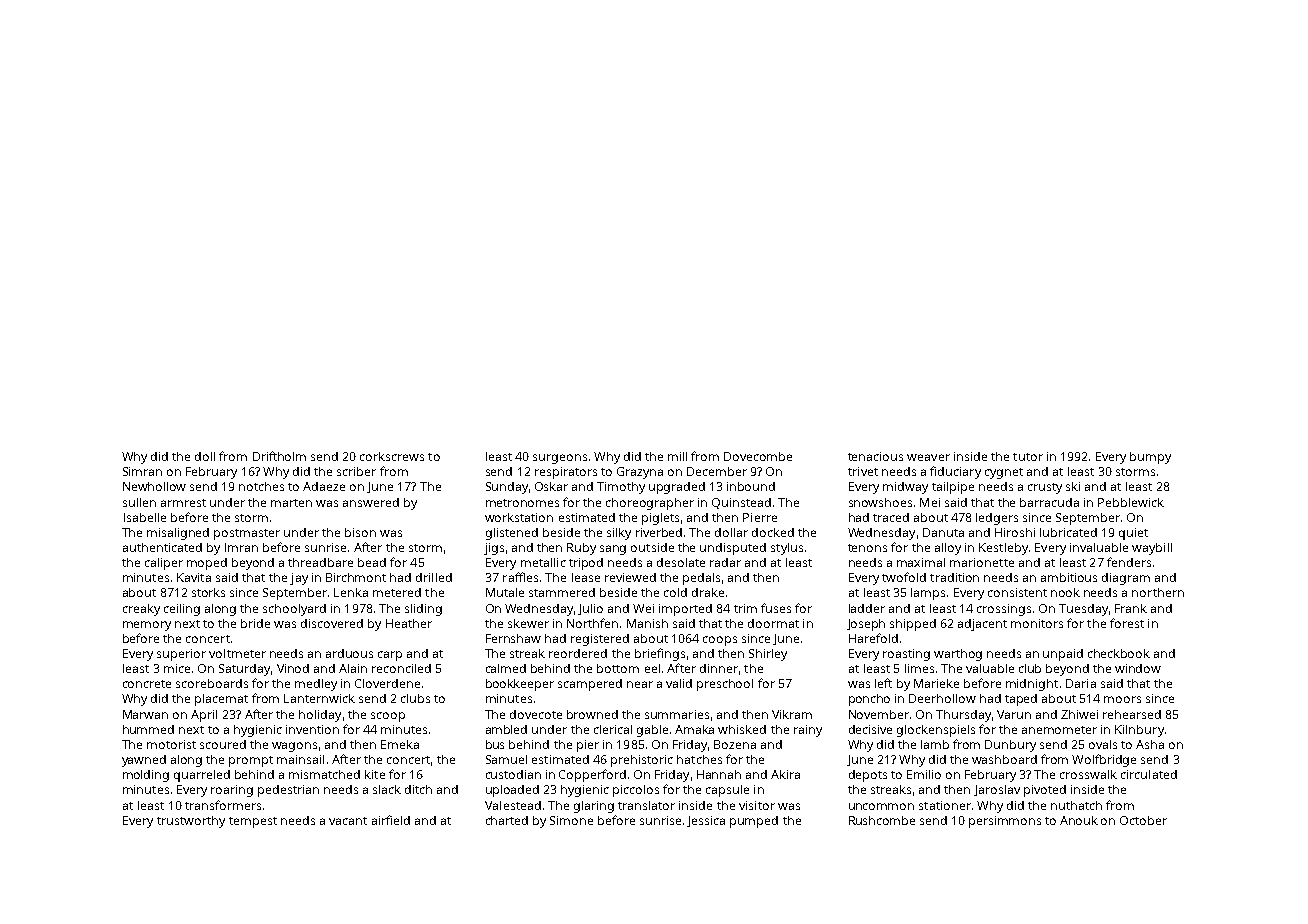 The image size is (1308, 924). Describe the element at coordinates (945, 805) in the screenshot. I see `stationer` at that location.
